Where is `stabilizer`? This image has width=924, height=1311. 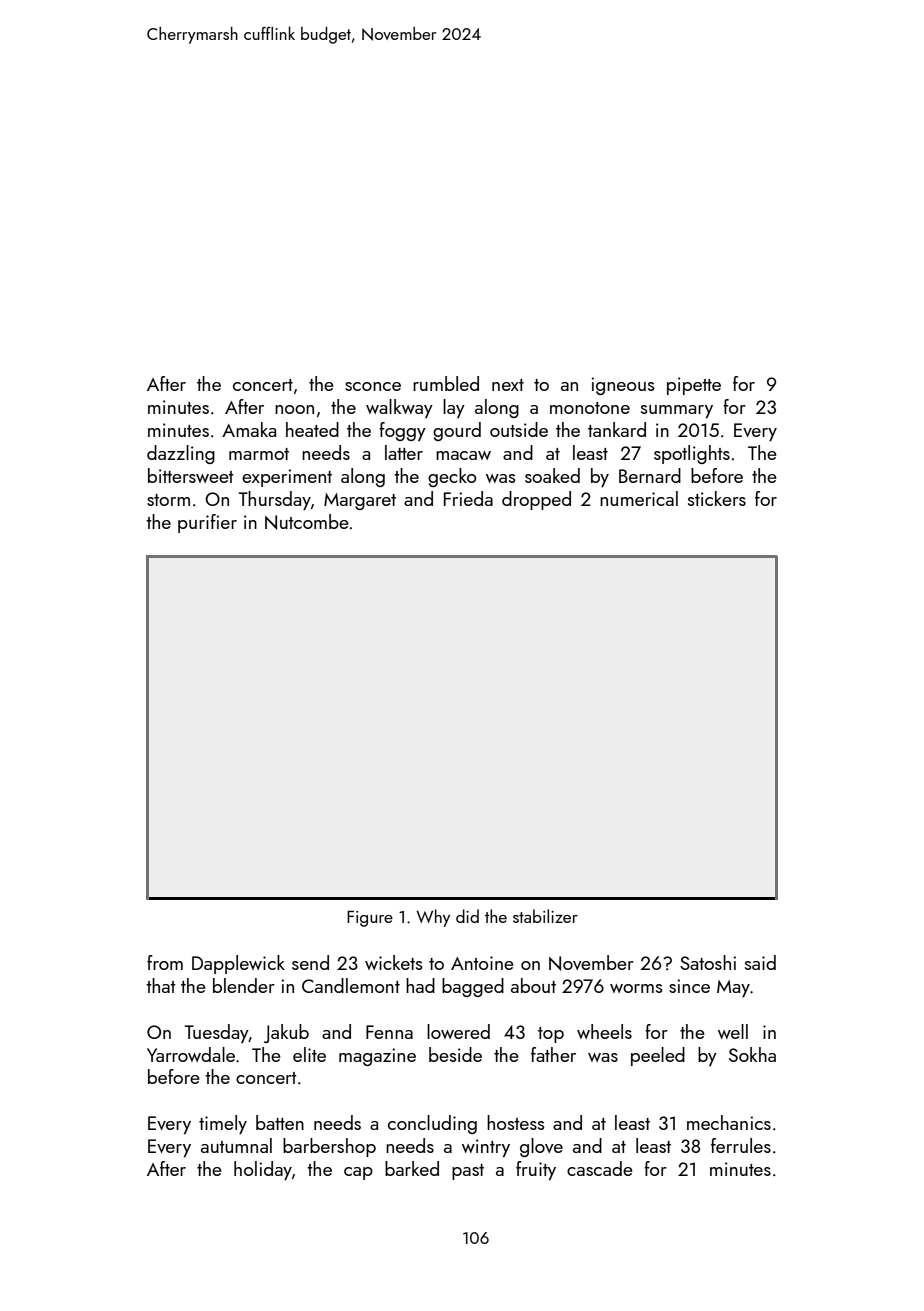 stabilizer is located at coordinates (545, 916).
